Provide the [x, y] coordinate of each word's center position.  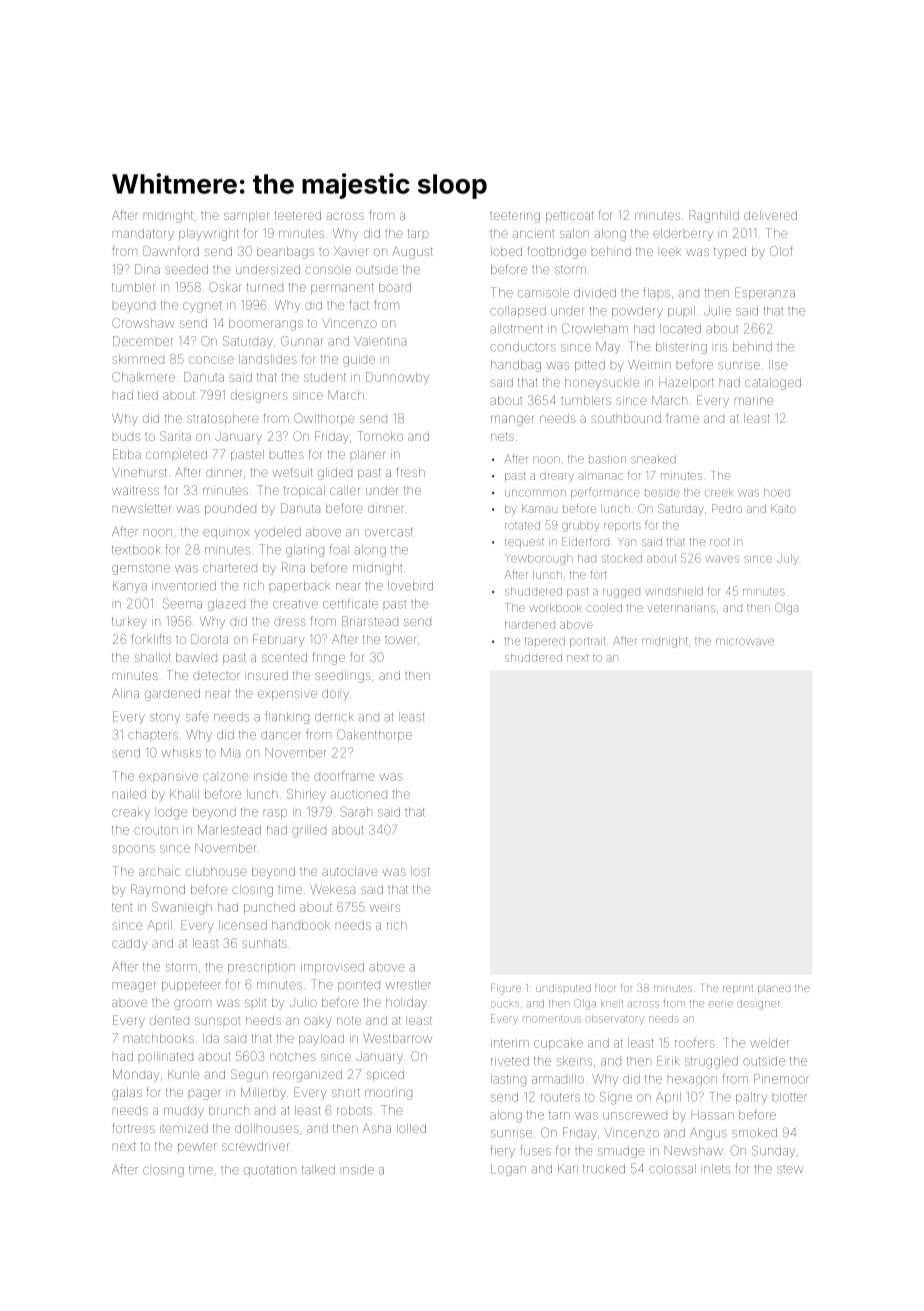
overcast [389, 532]
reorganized [307, 1076]
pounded [230, 509]
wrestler [408, 985]
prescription [261, 969]
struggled [711, 1062]
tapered [545, 641]
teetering [515, 217]
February [278, 640]
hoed [777, 492]
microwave [745, 642]
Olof [781, 251]
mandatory [143, 235]
